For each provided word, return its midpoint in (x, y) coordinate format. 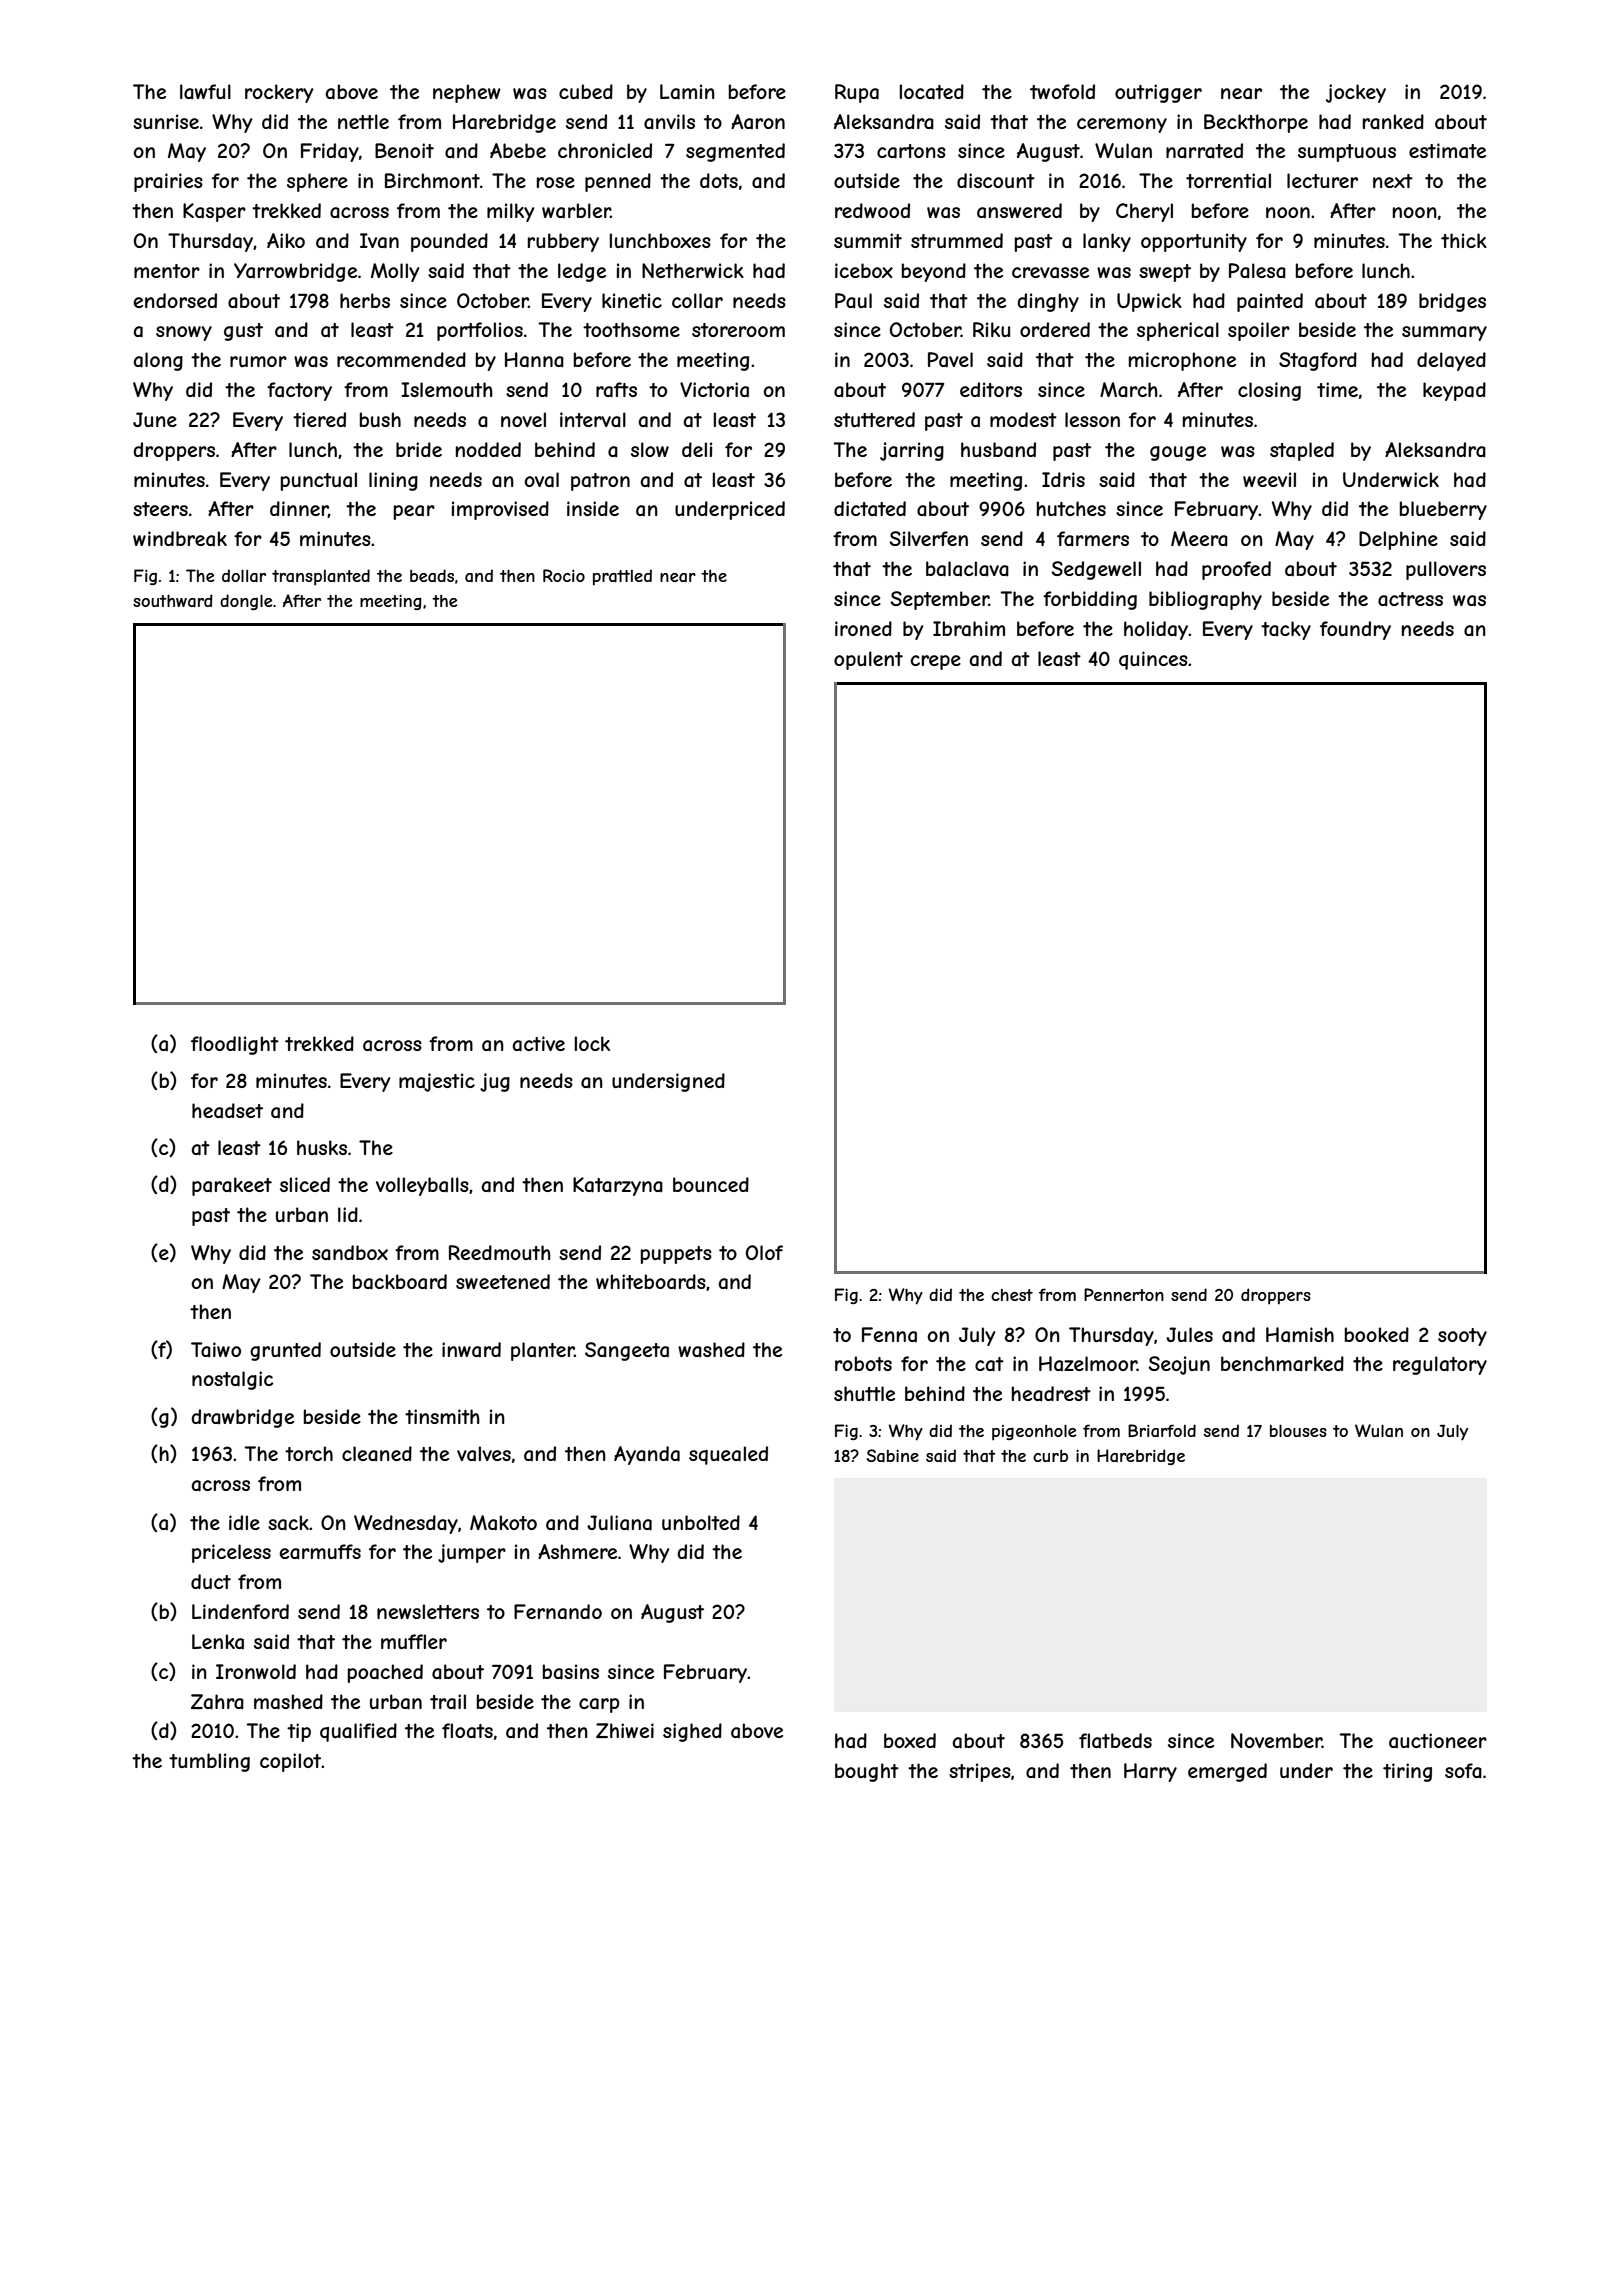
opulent (868, 660)
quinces (1153, 660)
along (158, 361)
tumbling (209, 1762)
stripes (980, 1772)
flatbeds (1115, 1741)
